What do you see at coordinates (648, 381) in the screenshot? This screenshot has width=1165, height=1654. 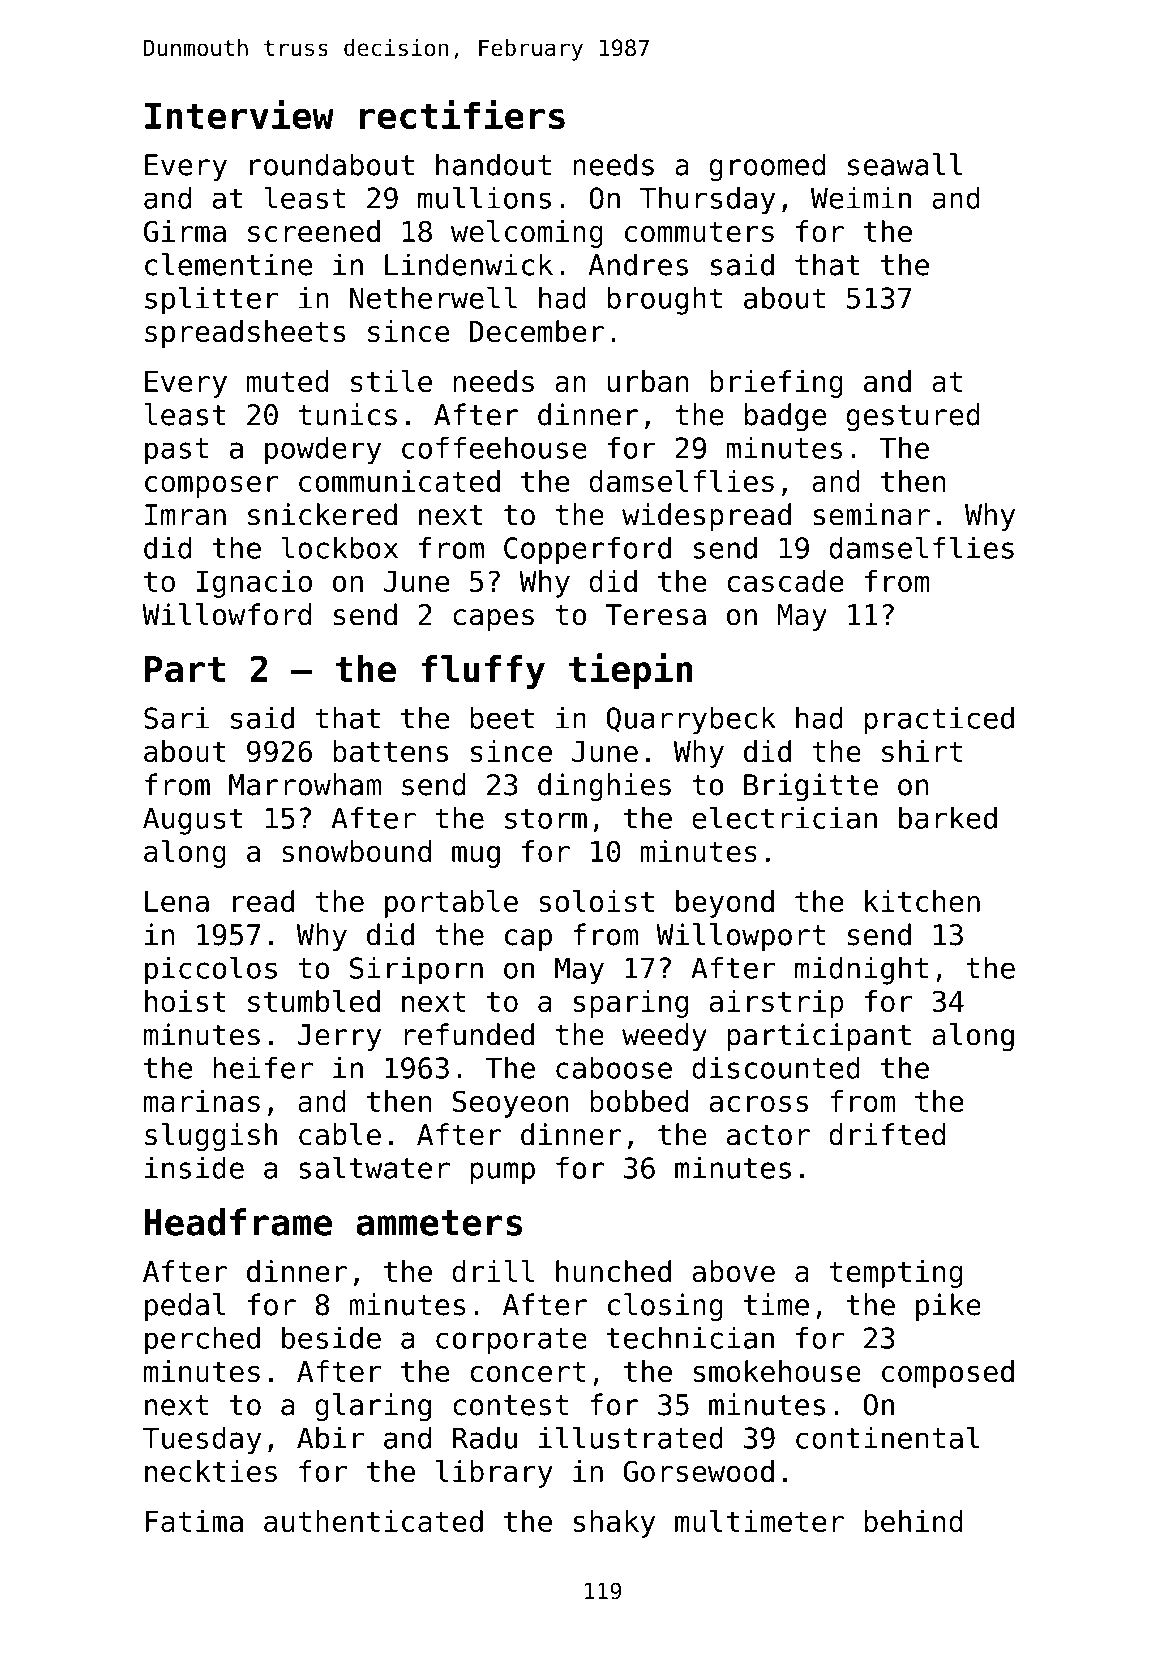 I see `urban` at bounding box center [648, 381].
